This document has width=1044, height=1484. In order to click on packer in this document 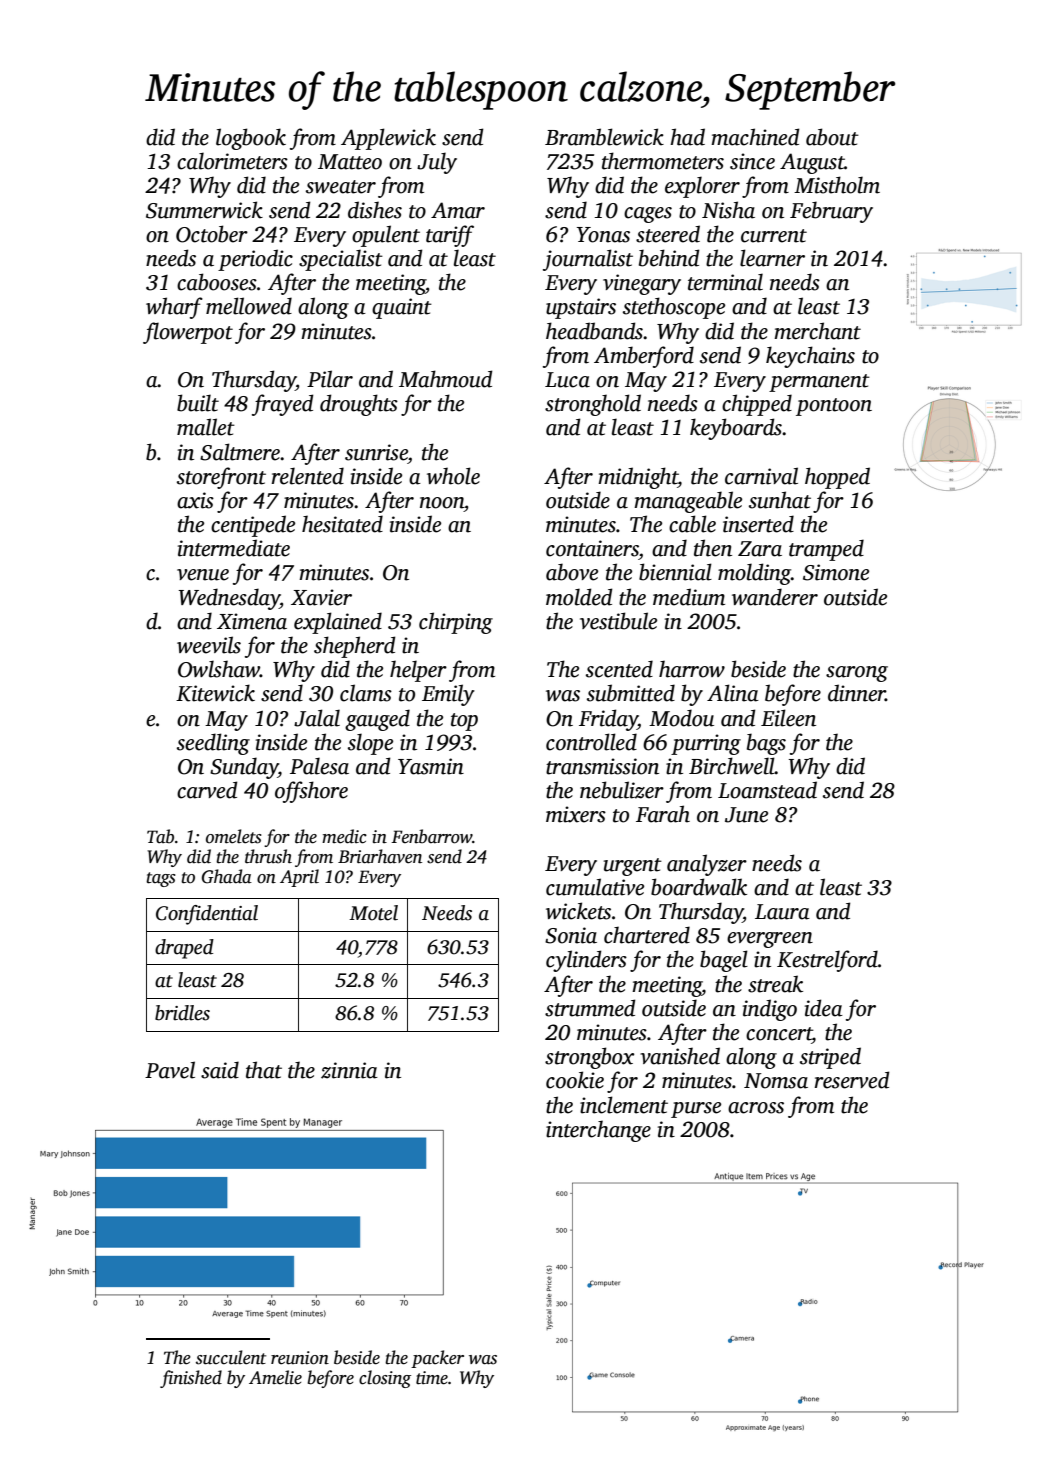, I will do `click(437, 1359)`.
